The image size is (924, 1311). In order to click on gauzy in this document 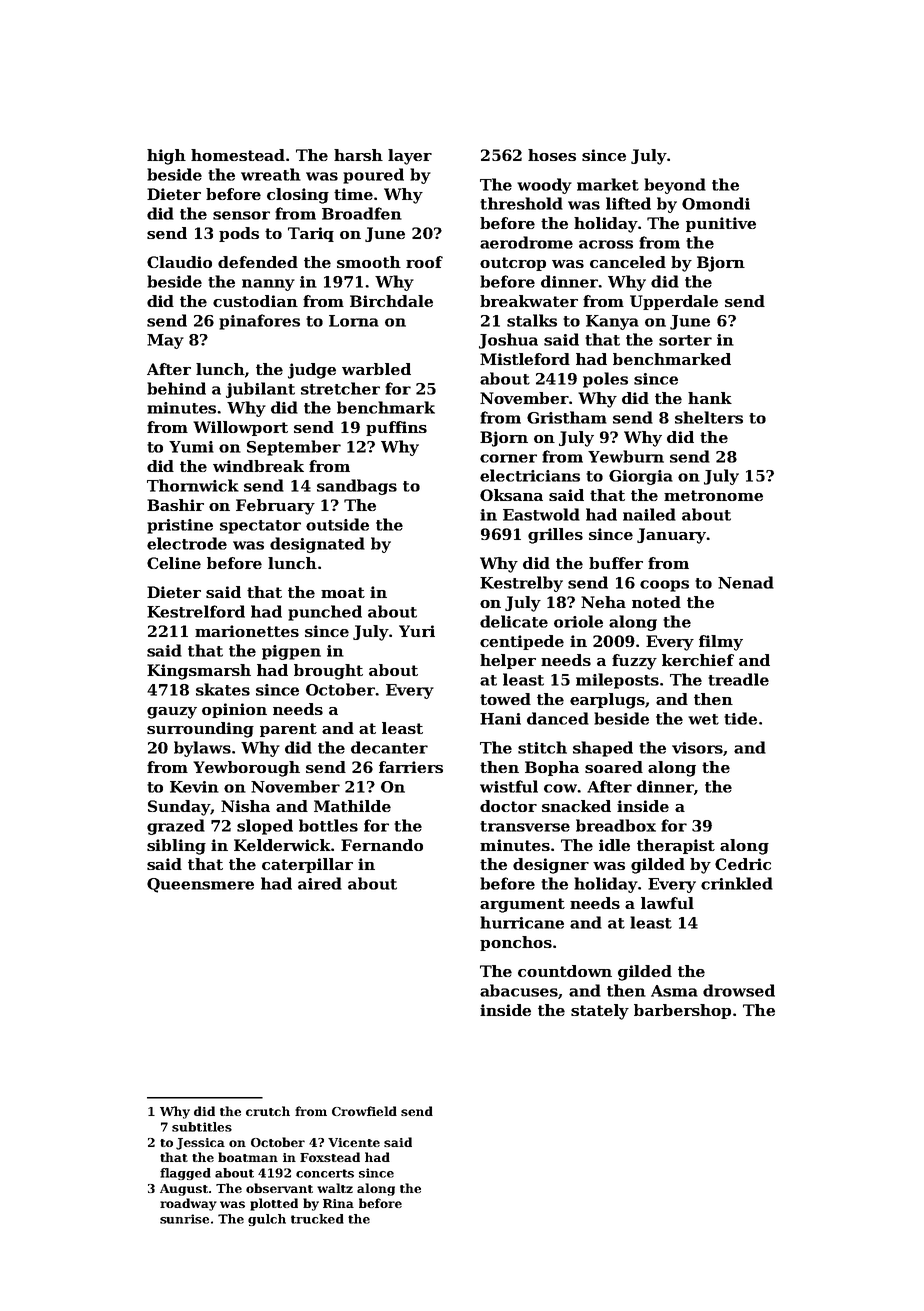, I will do `click(172, 713)`.
